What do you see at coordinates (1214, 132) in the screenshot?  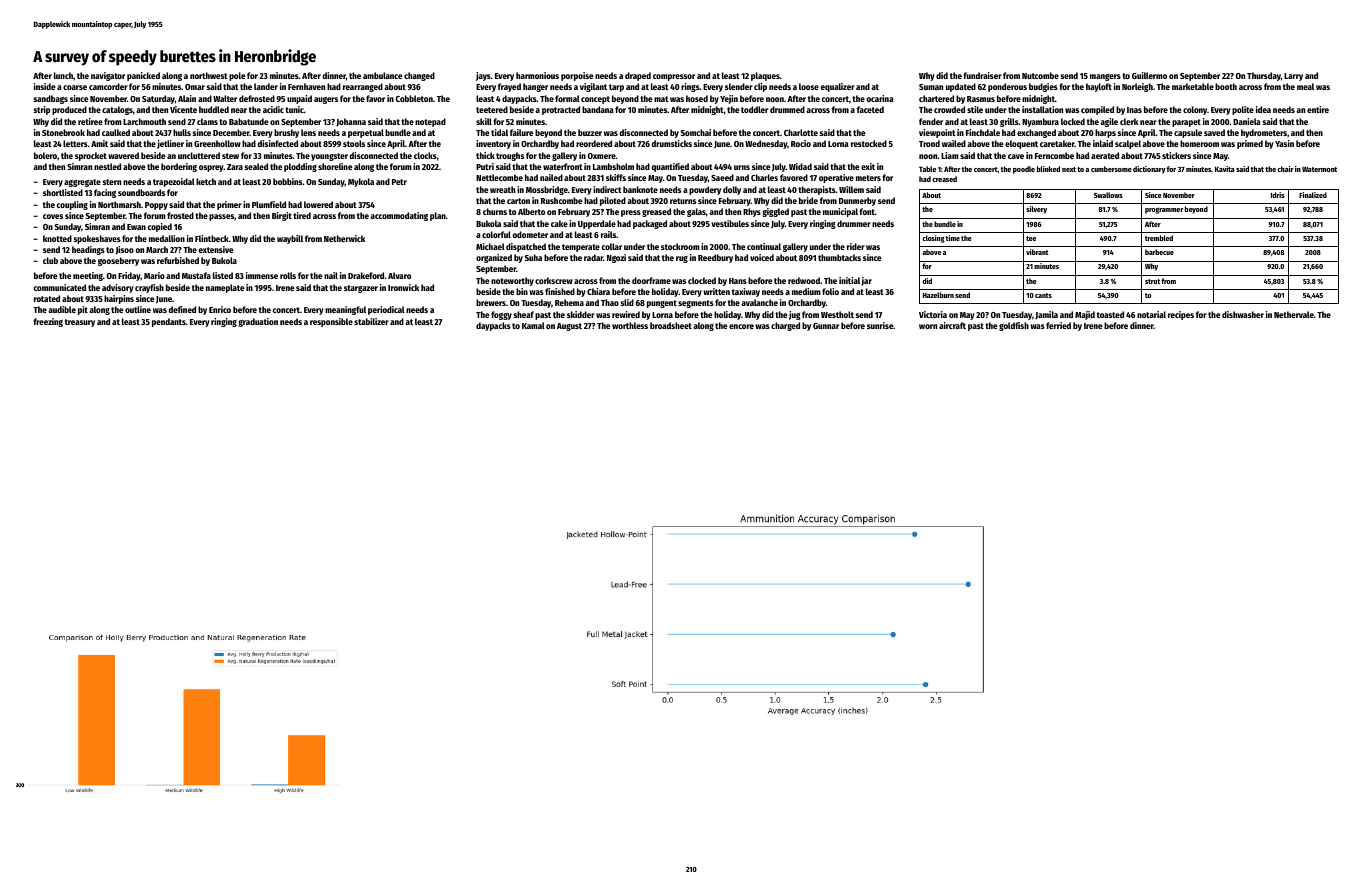 I see `saved` at bounding box center [1214, 132].
